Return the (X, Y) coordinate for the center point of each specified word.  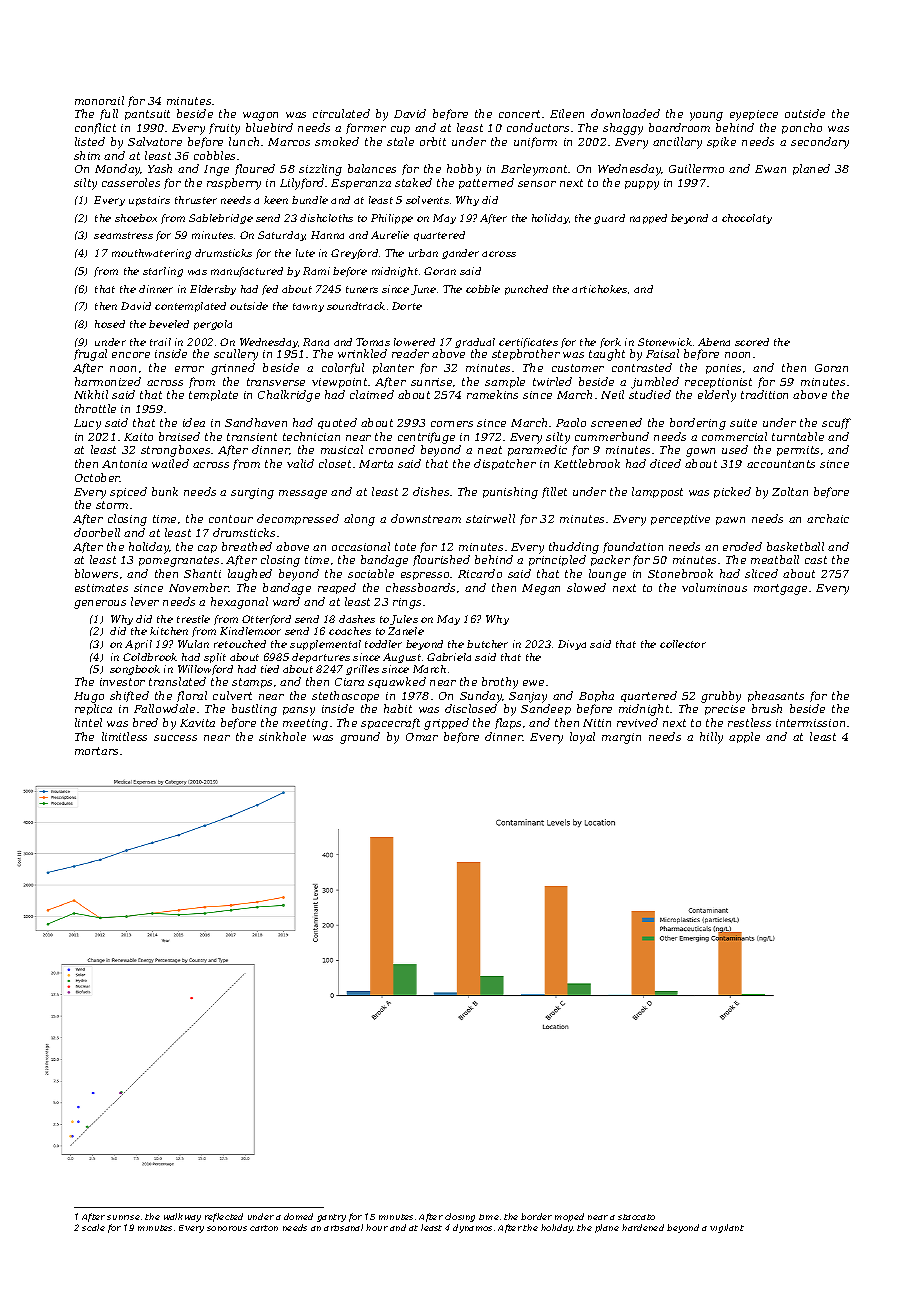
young (706, 116)
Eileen (567, 113)
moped (569, 1217)
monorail (99, 100)
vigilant (727, 1228)
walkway (182, 1217)
